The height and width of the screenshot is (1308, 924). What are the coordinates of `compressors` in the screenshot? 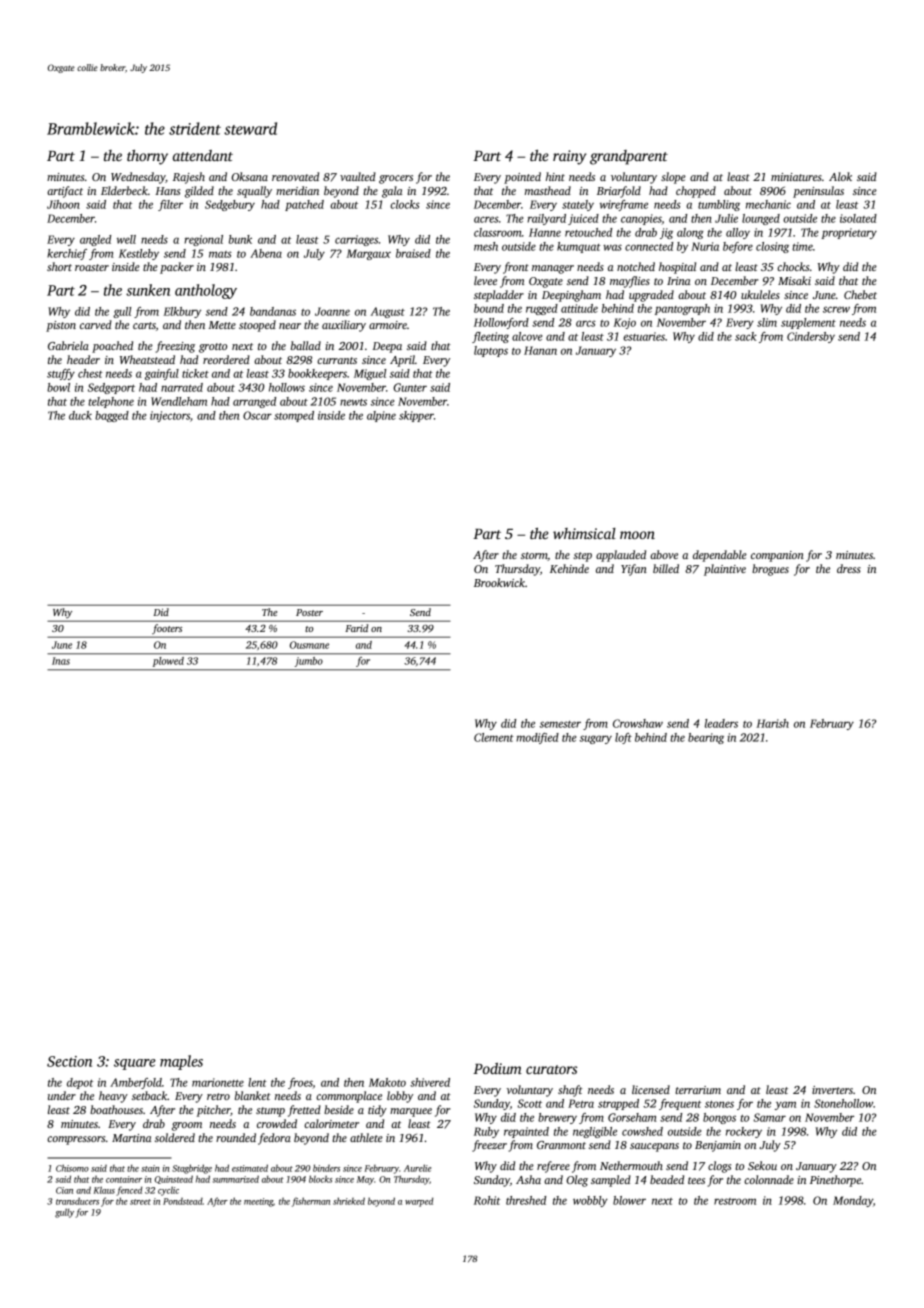 It's located at (76, 1140).
